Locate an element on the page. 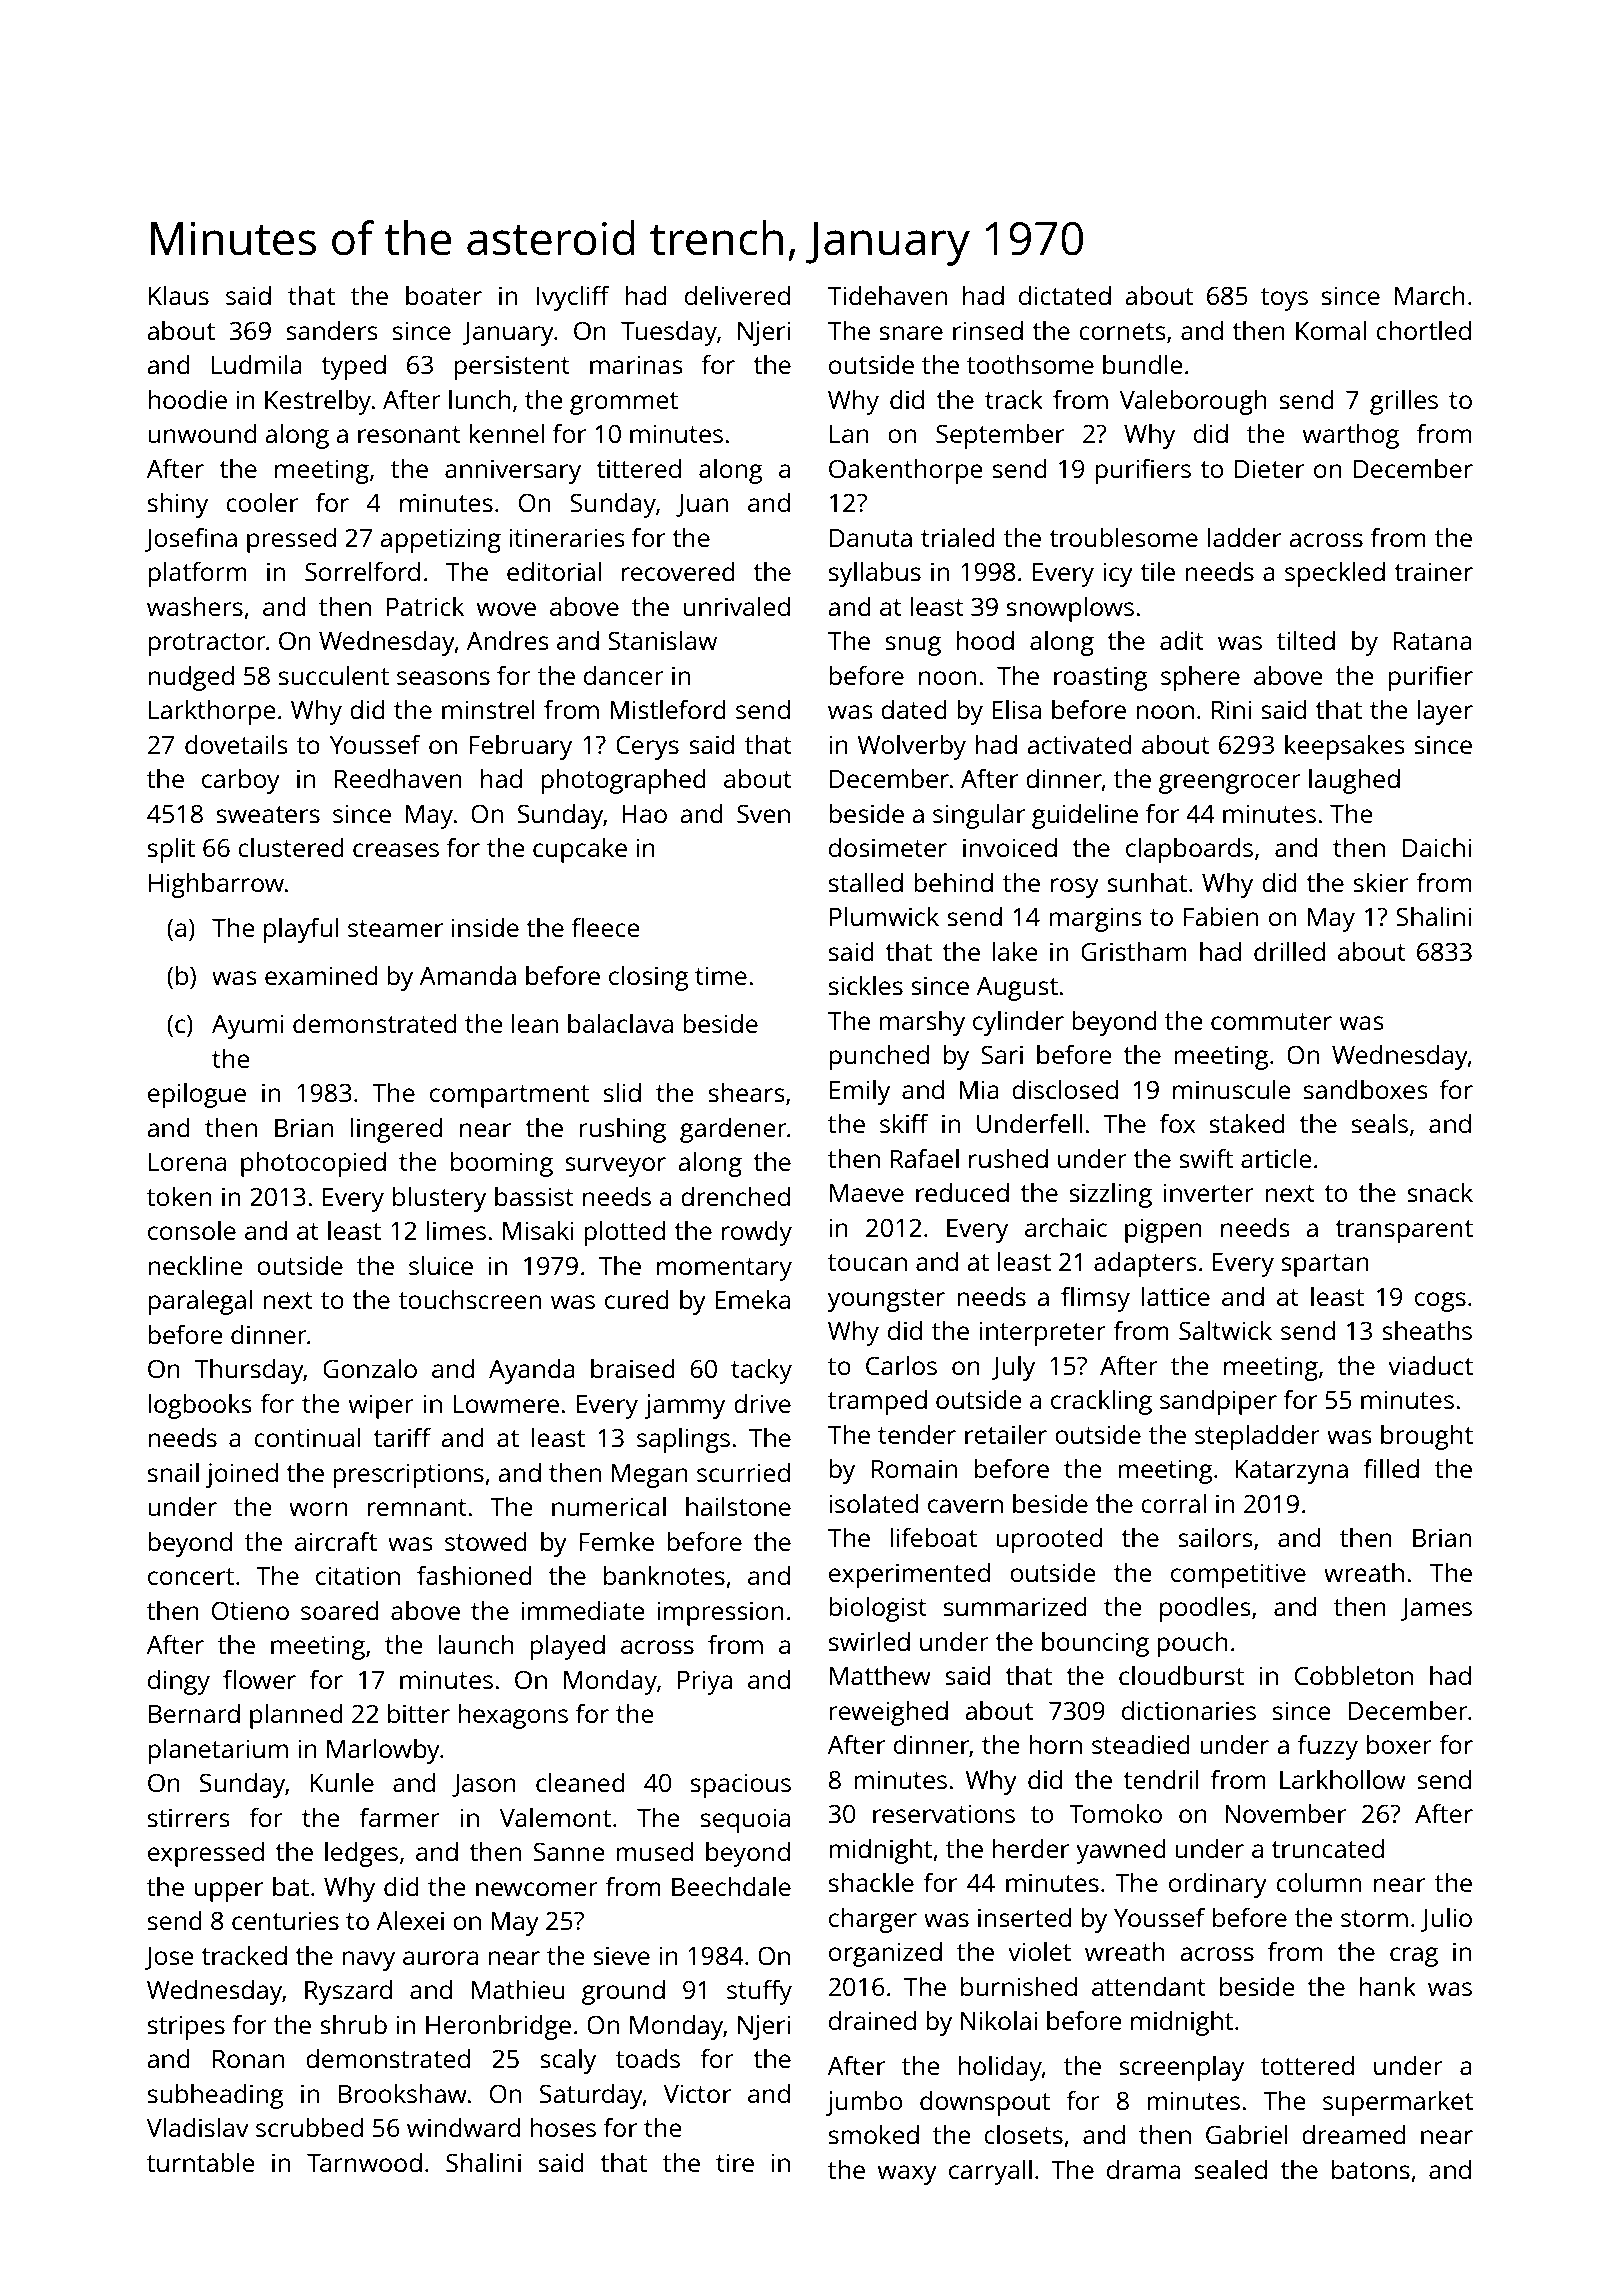 Image resolution: width=1620 pixels, height=2292 pixels. nudged is located at coordinates (191, 678).
